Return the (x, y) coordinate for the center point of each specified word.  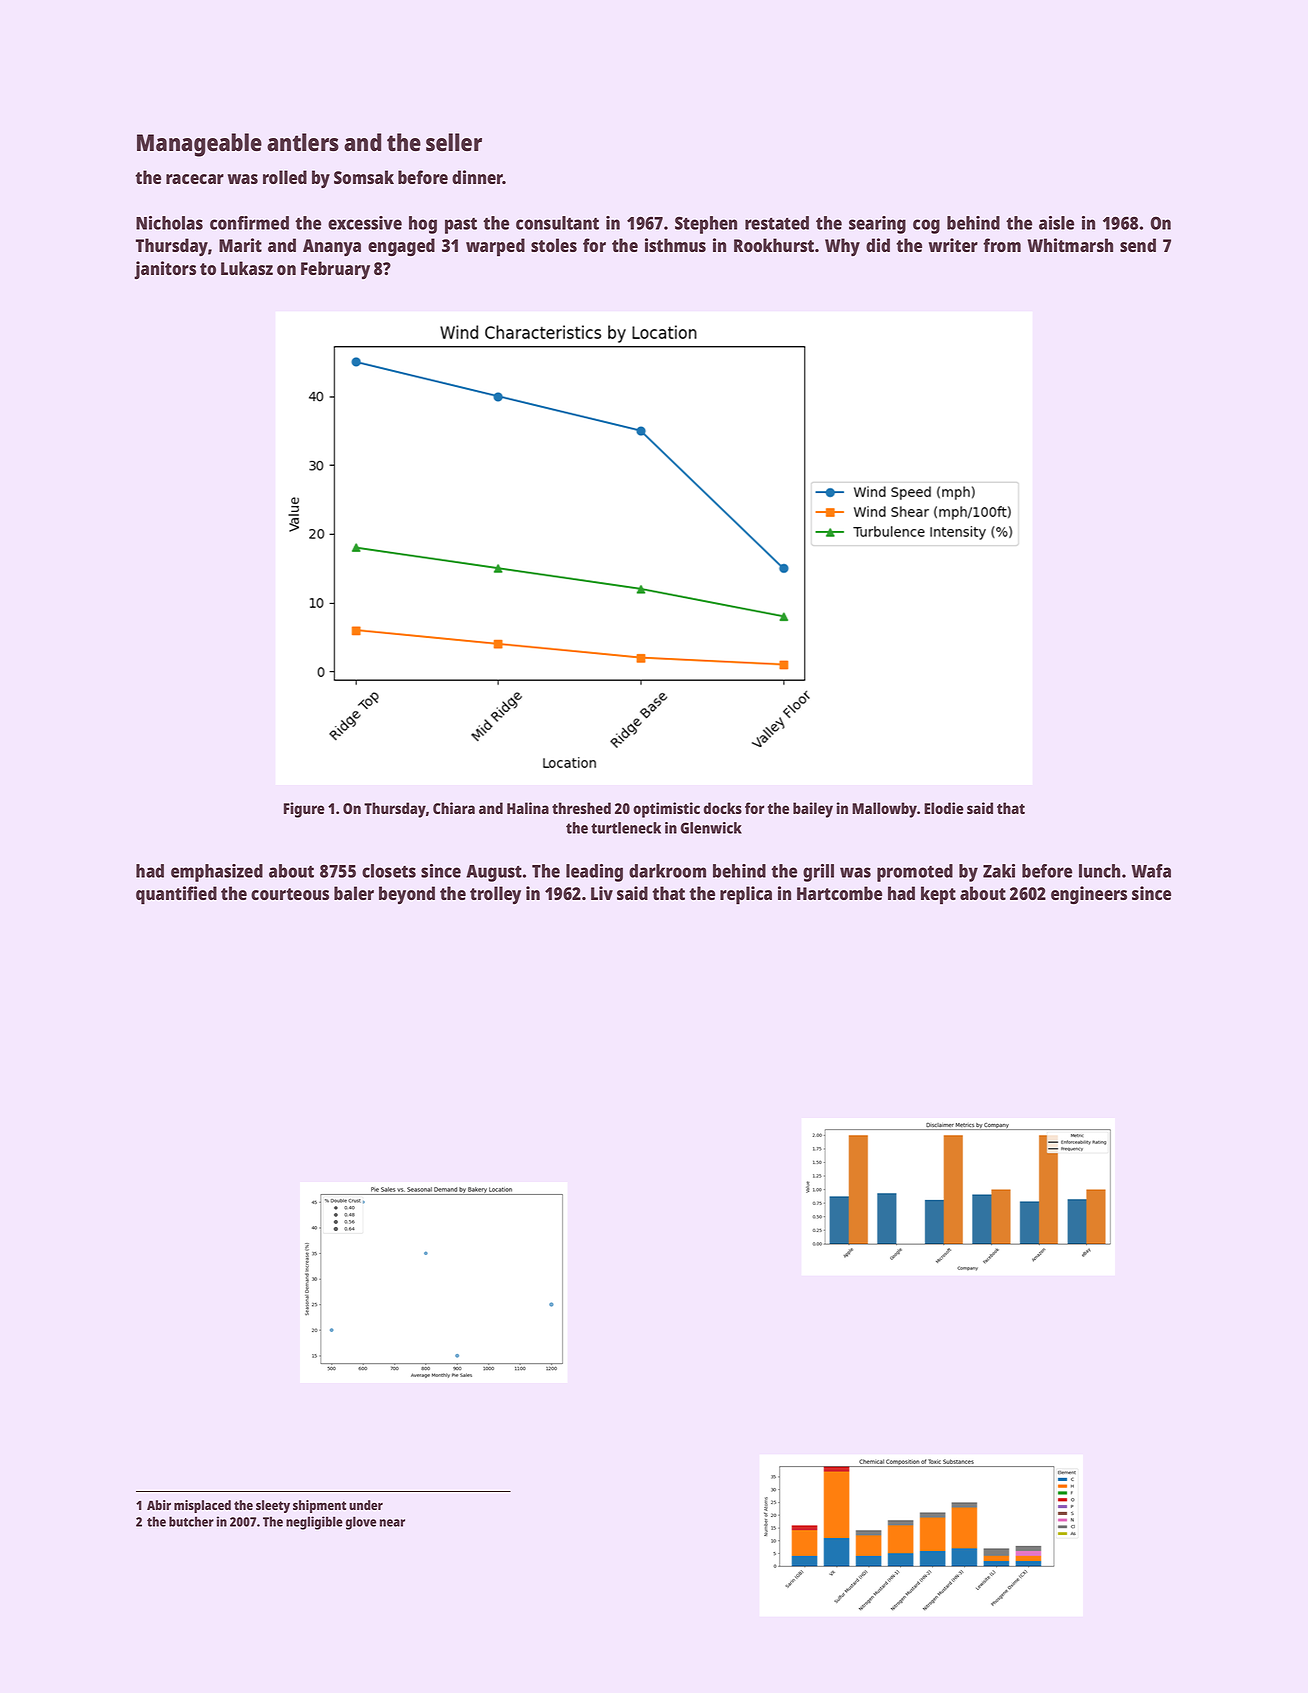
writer (953, 245)
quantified (176, 895)
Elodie (944, 808)
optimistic (666, 810)
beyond (407, 895)
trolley (495, 895)
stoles (554, 245)
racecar (195, 179)
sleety (273, 1506)
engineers (1089, 895)
